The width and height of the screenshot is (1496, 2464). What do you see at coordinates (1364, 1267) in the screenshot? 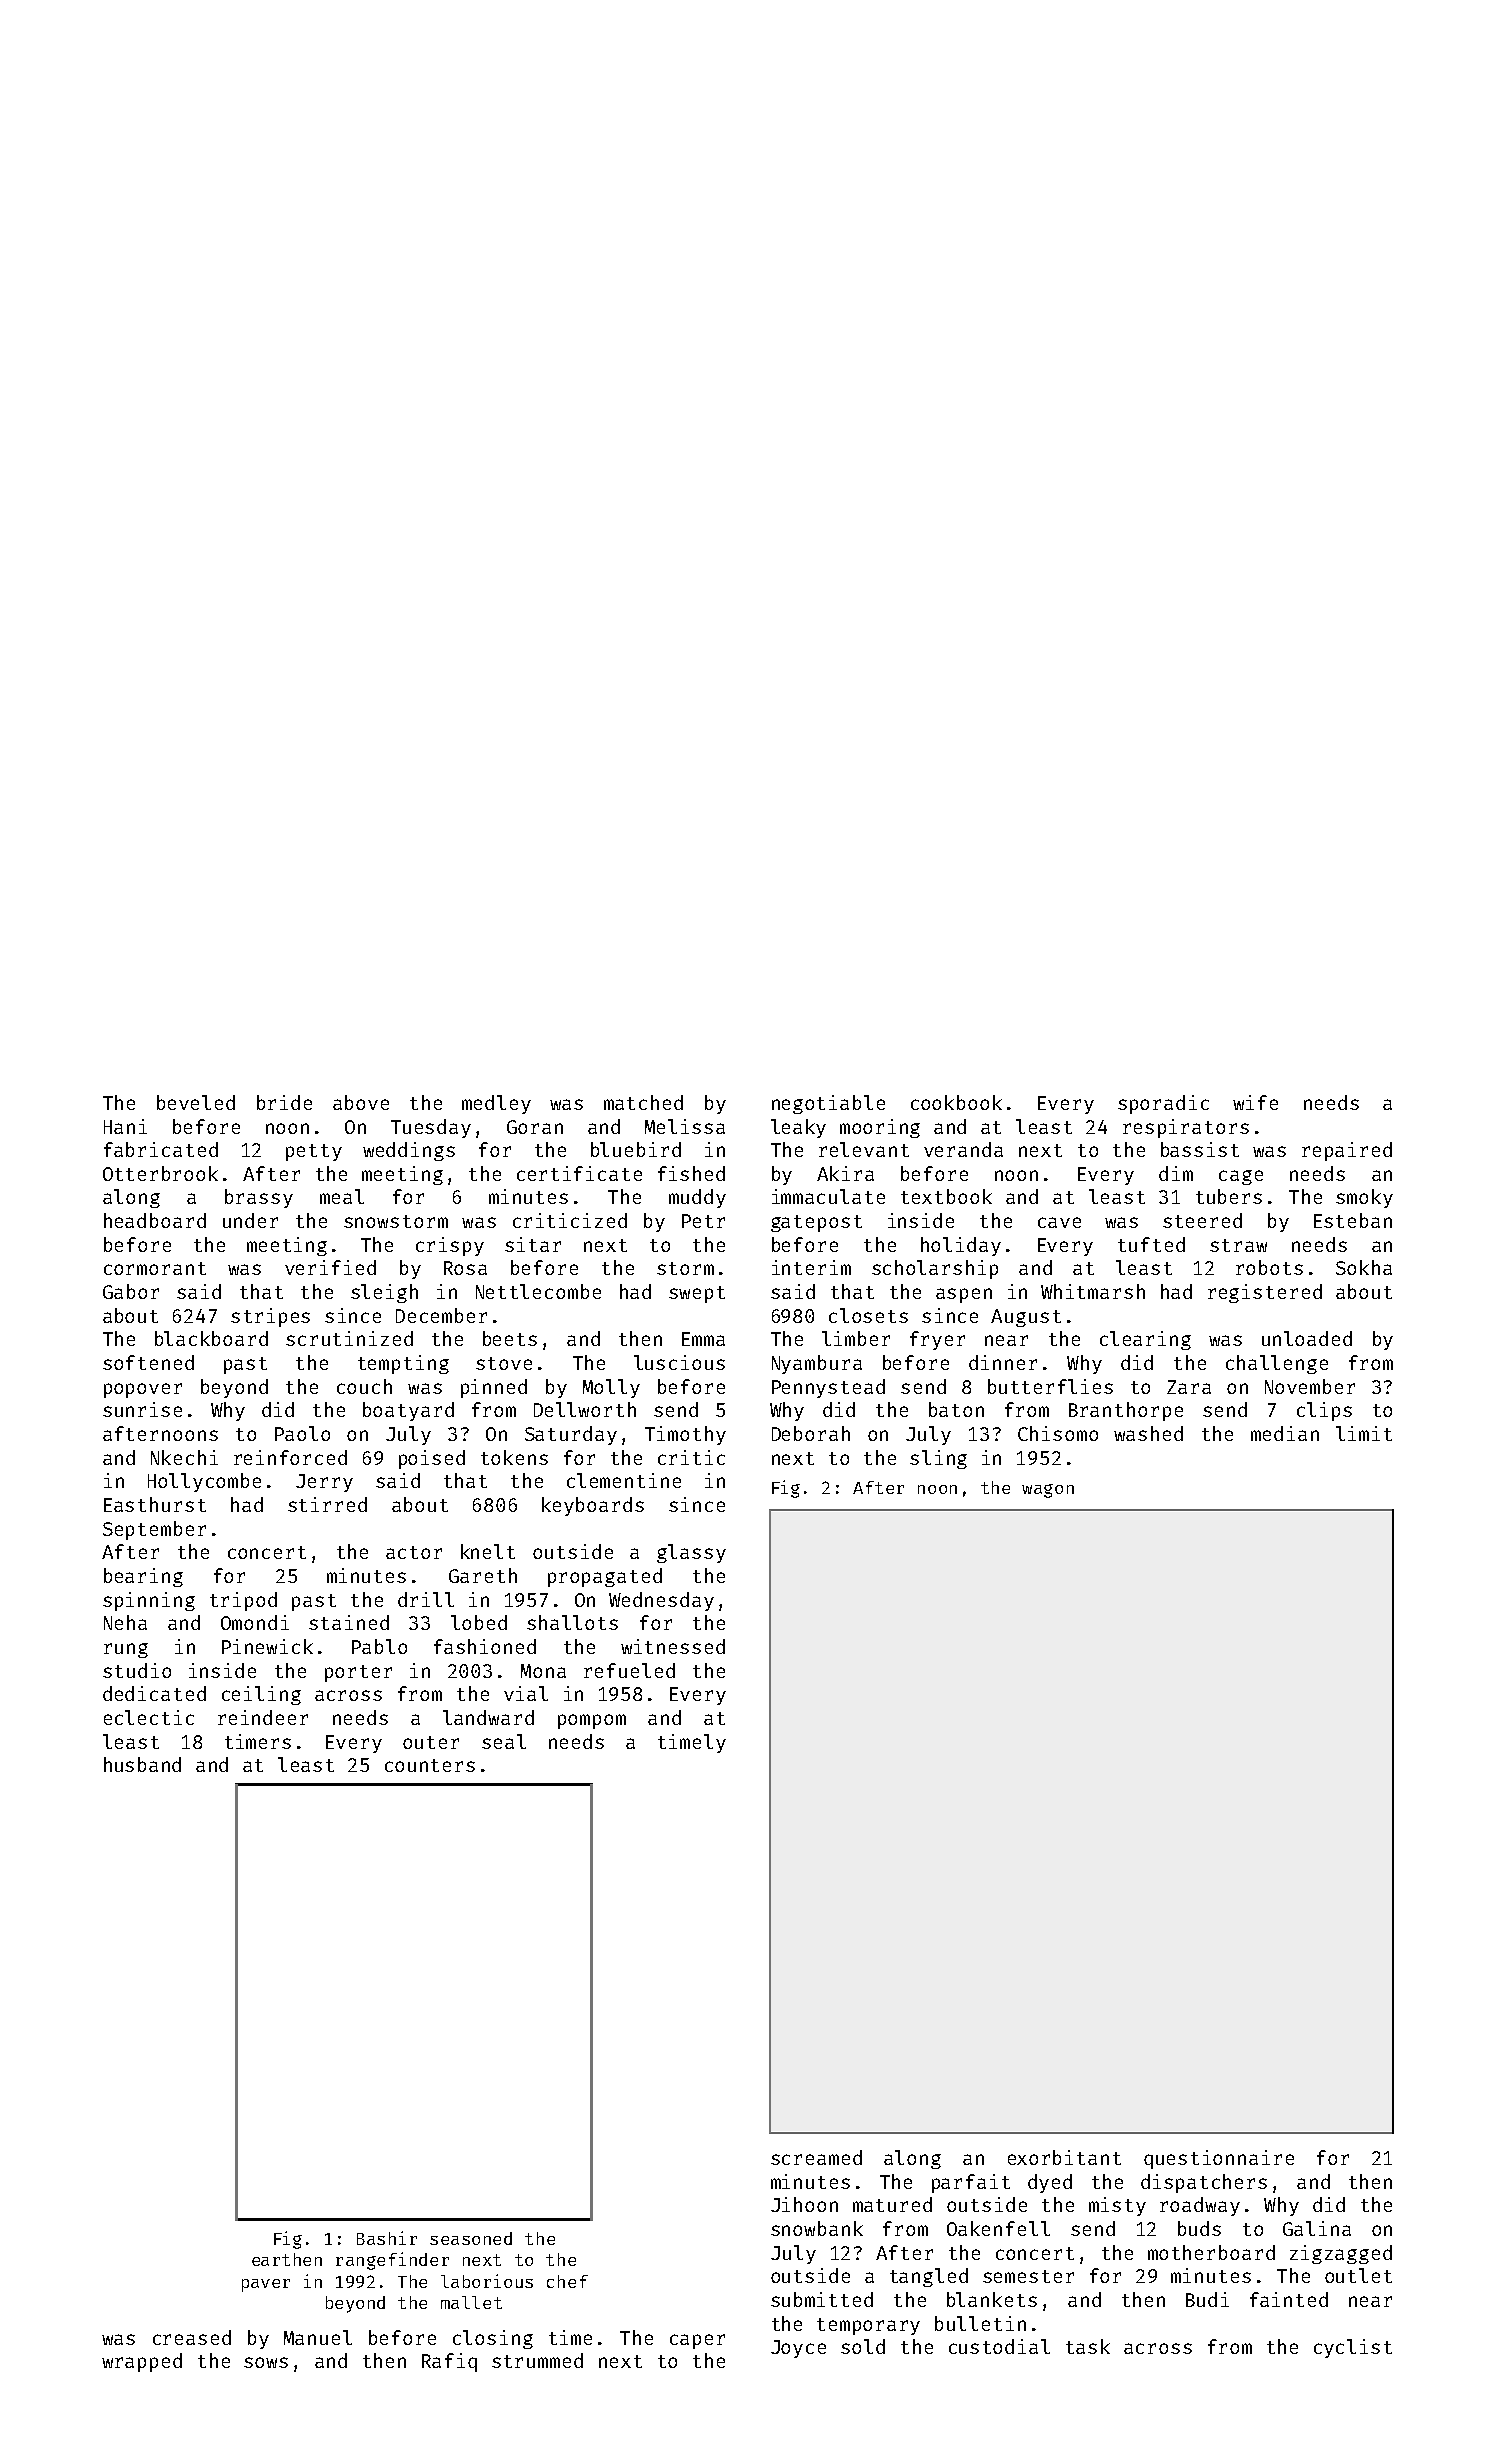
I see `Sokha` at bounding box center [1364, 1267].
